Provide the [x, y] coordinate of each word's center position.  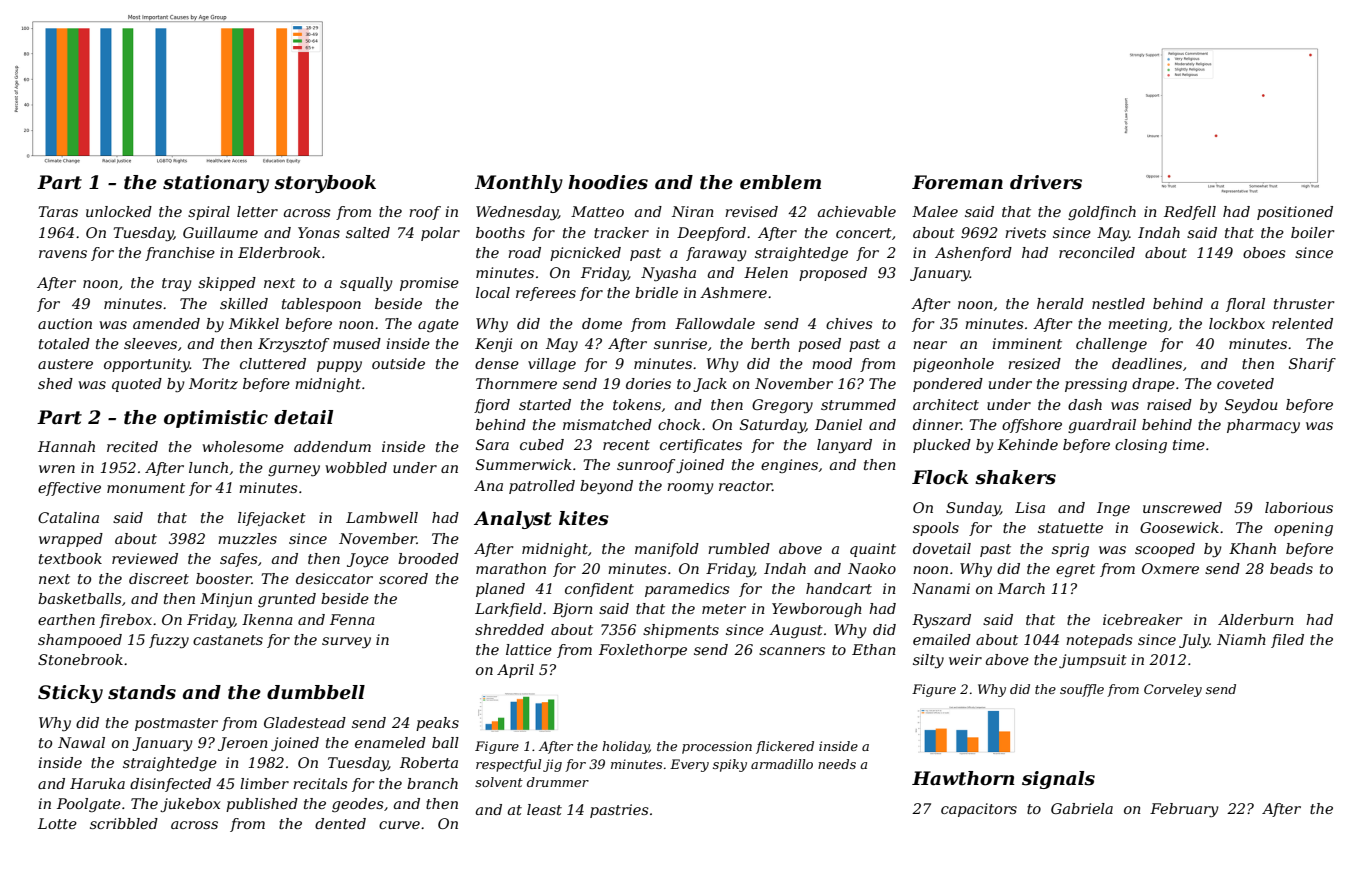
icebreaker [1142, 619]
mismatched [607, 424]
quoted [137, 385]
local [493, 292]
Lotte [57, 823]
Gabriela [1082, 808]
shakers [1015, 477]
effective [69, 489]
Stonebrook [80, 659]
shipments [681, 631]
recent [626, 445]
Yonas [319, 232]
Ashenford [973, 254]
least [544, 809]
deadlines [1147, 363]
